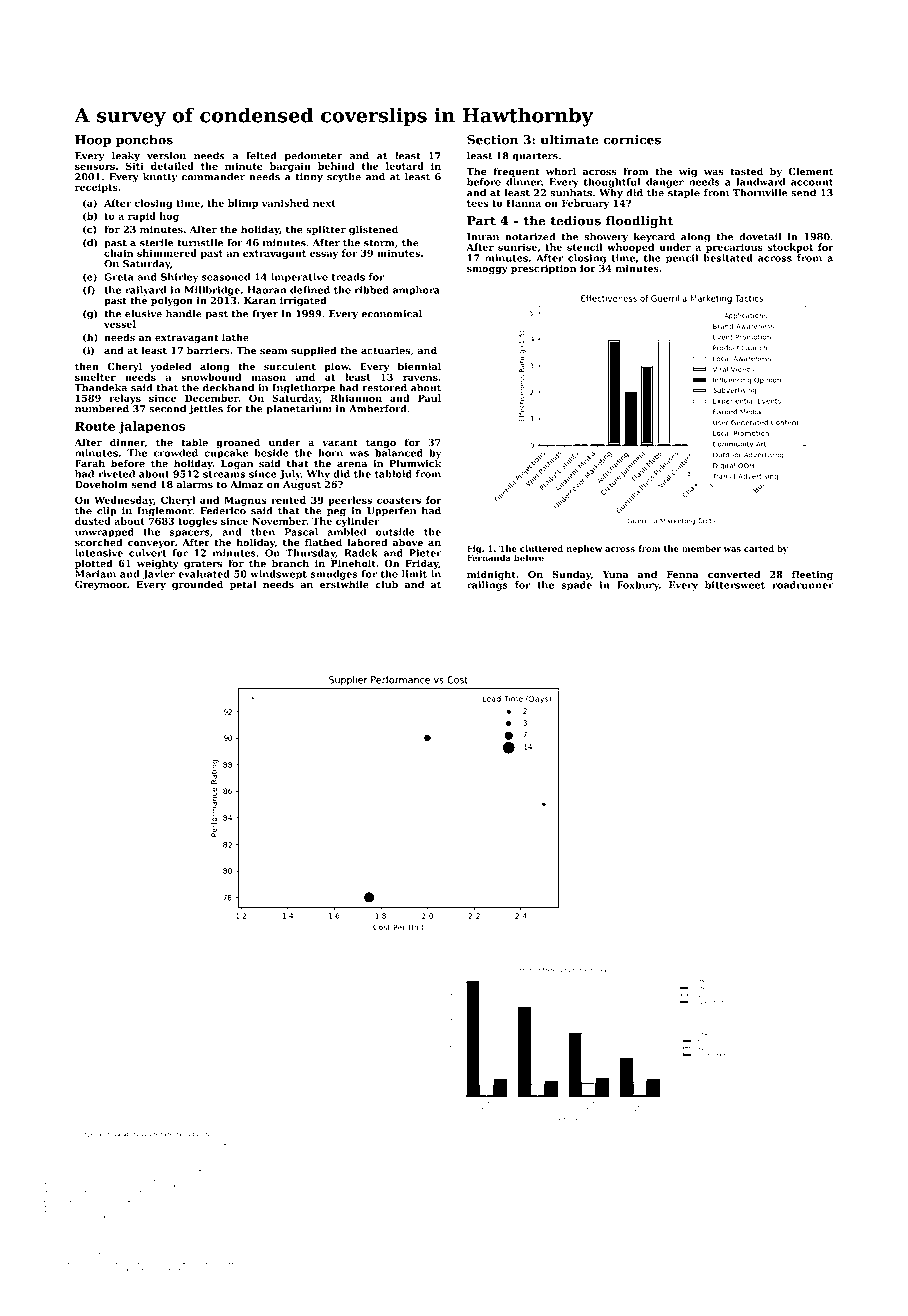 Image resolution: width=908 pixels, height=1316 pixels. What do you see at coordinates (176, 453) in the screenshot?
I see `crowded` at bounding box center [176, 453].
